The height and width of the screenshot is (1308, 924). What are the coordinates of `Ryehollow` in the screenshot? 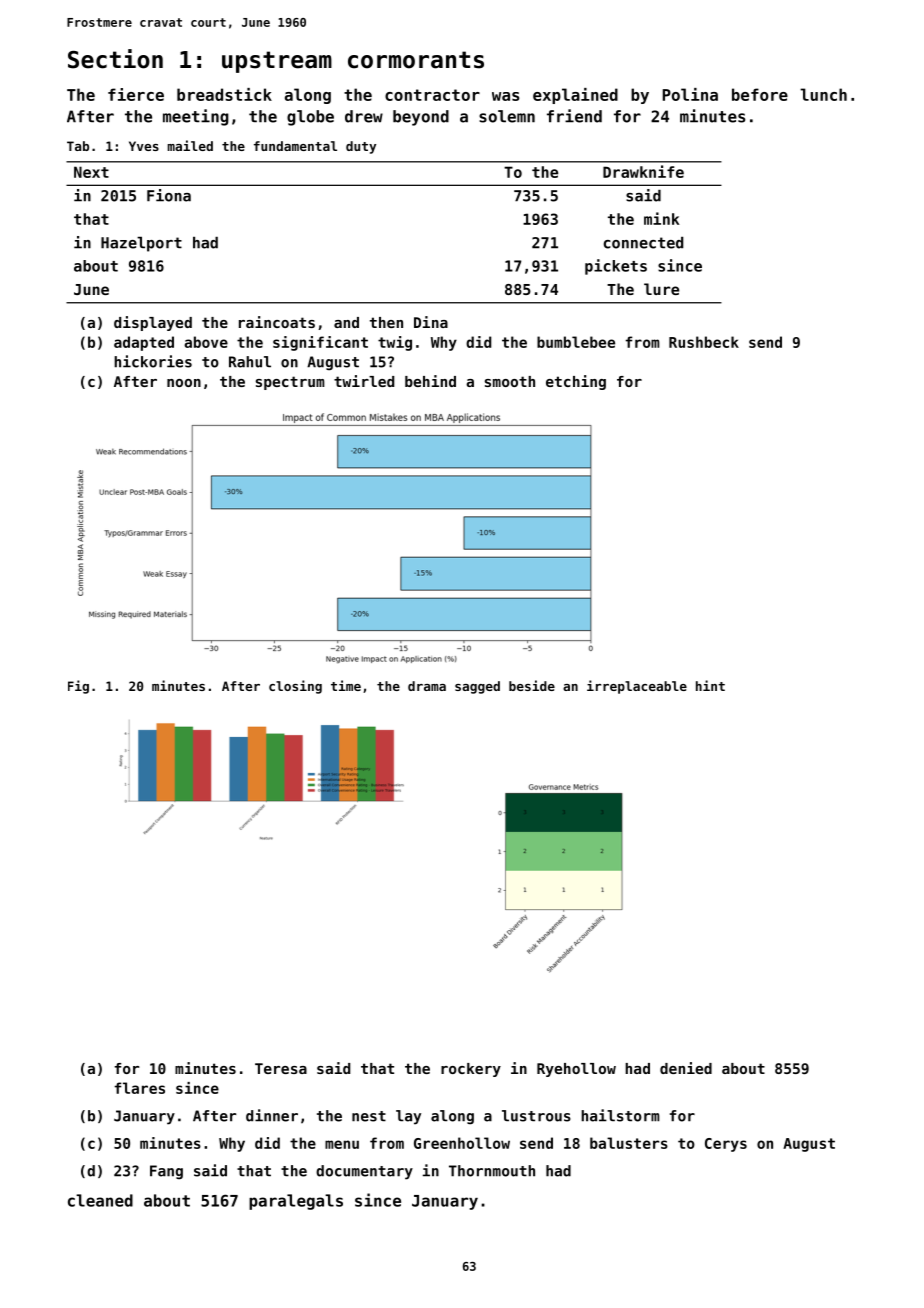 It's located at (576, 1070).
